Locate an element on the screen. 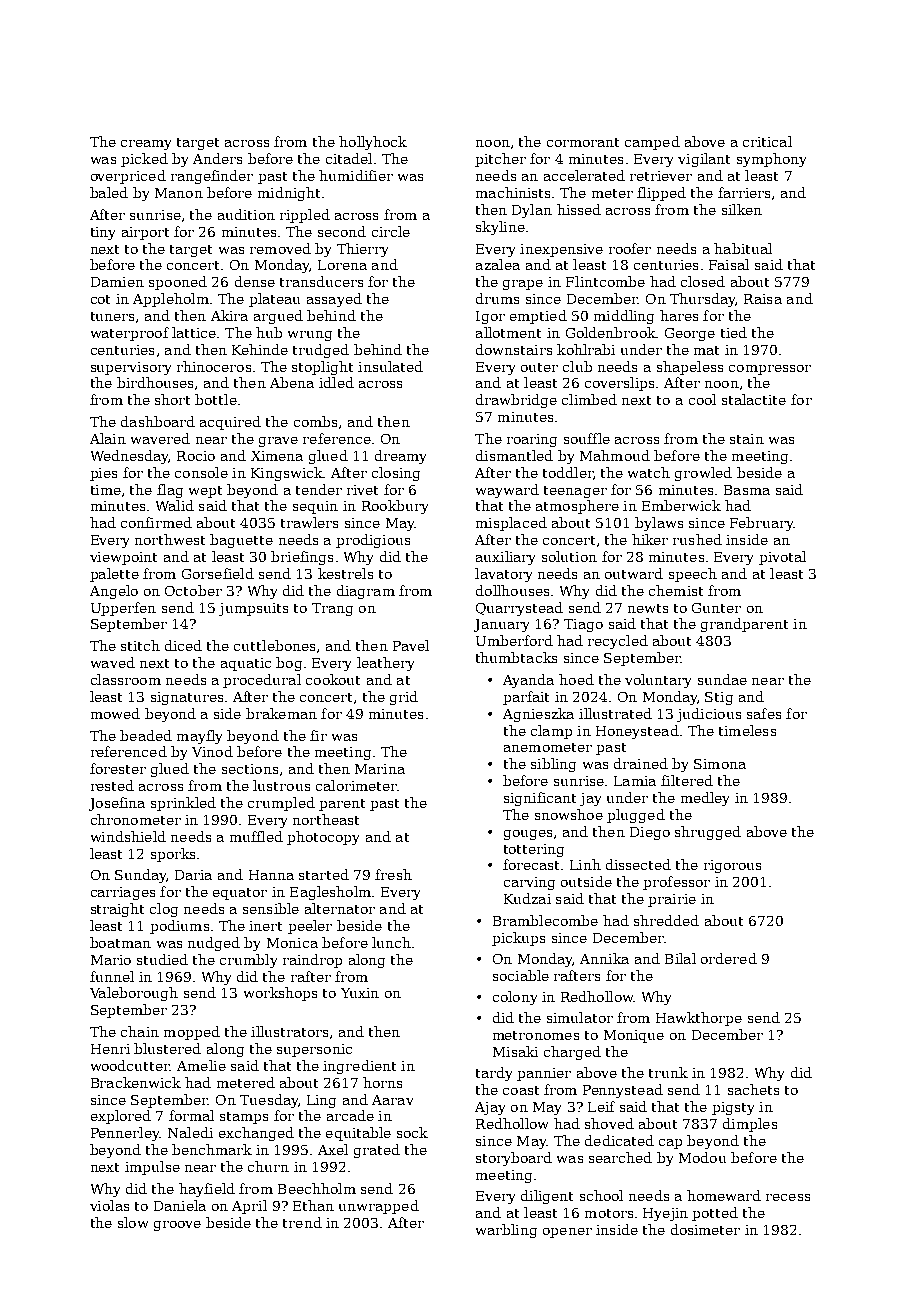  pitcher is located at coordinates (500, 160).
